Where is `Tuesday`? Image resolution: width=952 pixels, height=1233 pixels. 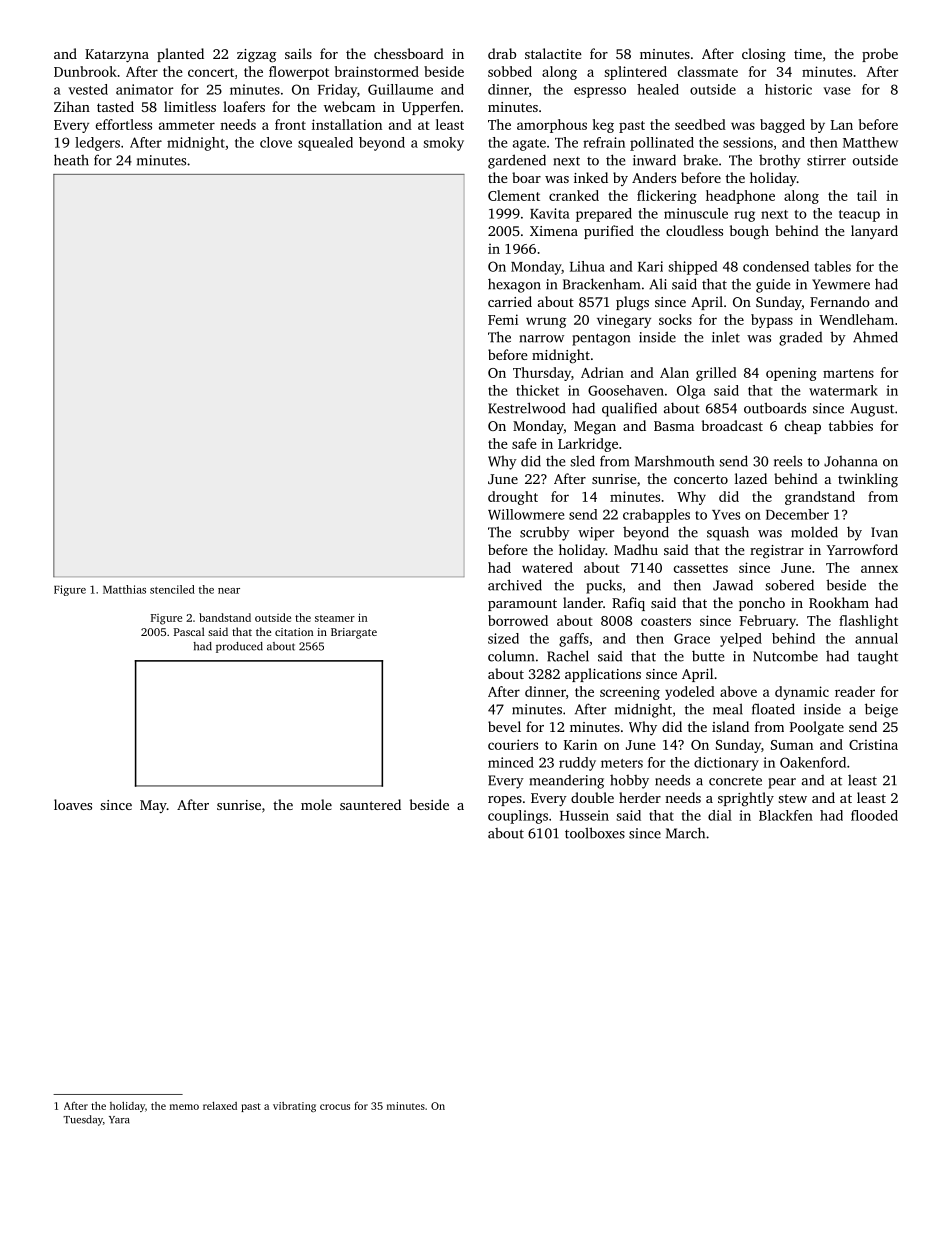
Tuesday is located at coordinates (83, 1120).
